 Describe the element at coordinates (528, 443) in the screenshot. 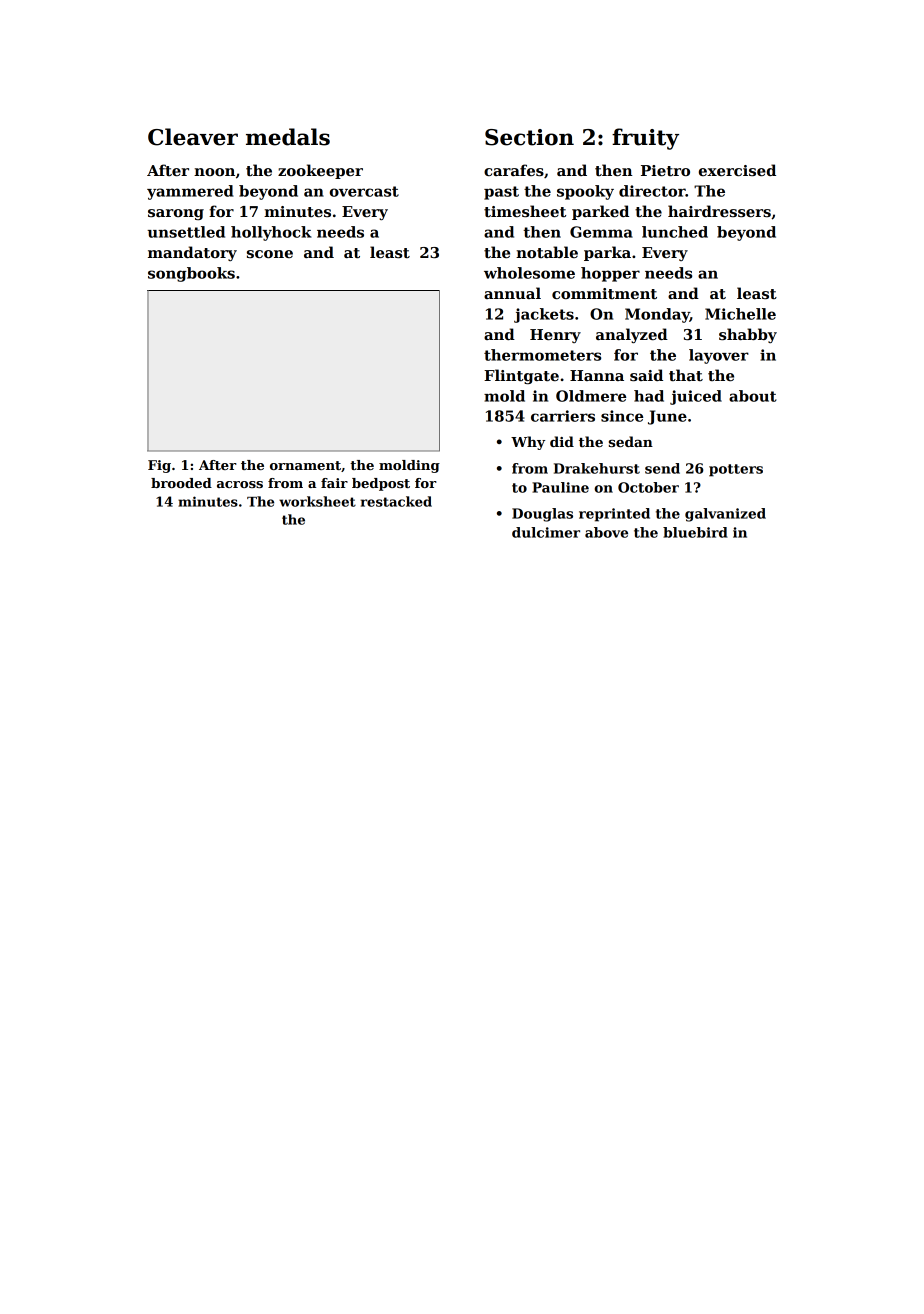

I see `Why` at that location.
